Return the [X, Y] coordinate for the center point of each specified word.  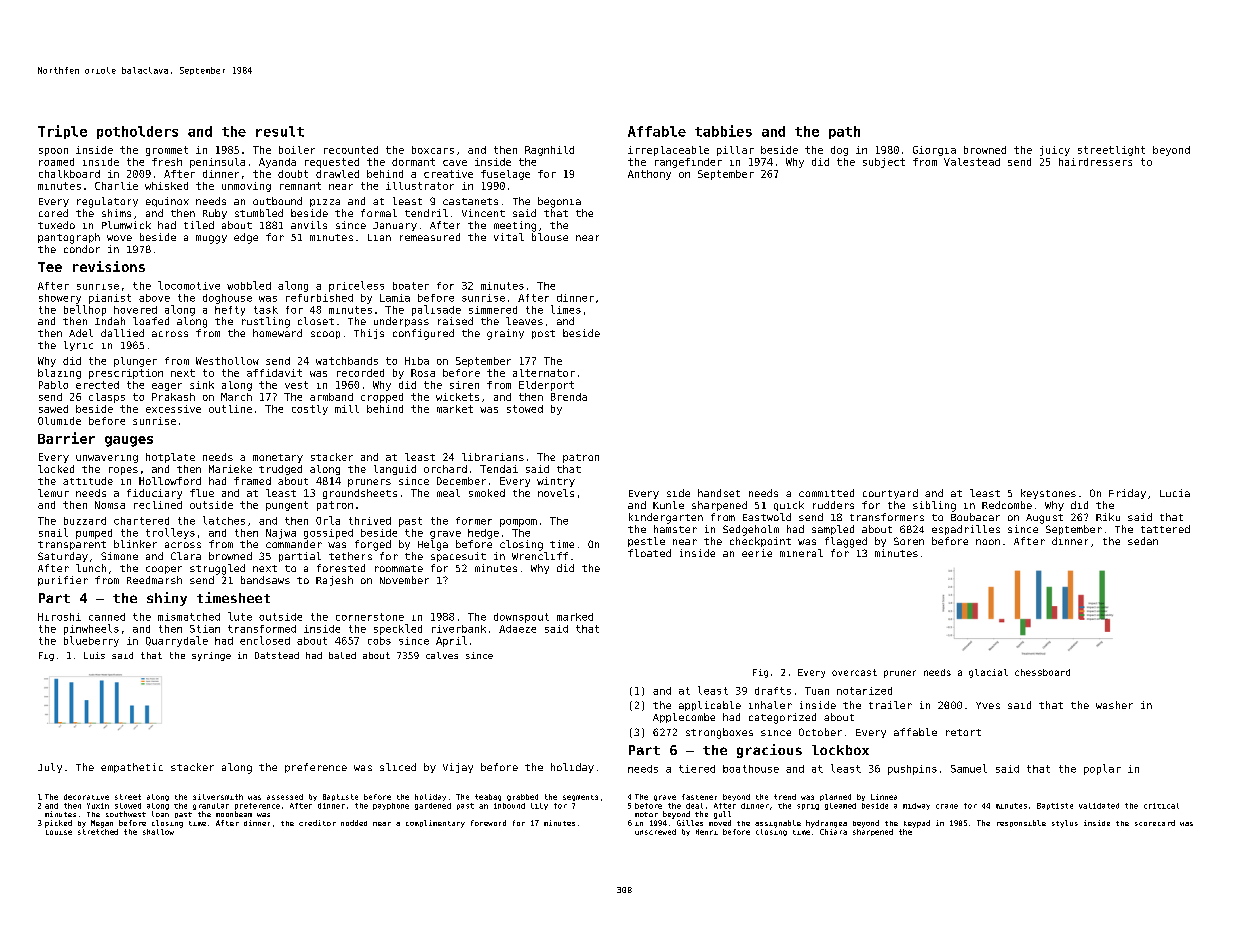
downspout [521, 618]
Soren [909, 541]
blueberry [91, 641]
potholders [137, 132]
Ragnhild [549, 151]
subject [884, 163]
